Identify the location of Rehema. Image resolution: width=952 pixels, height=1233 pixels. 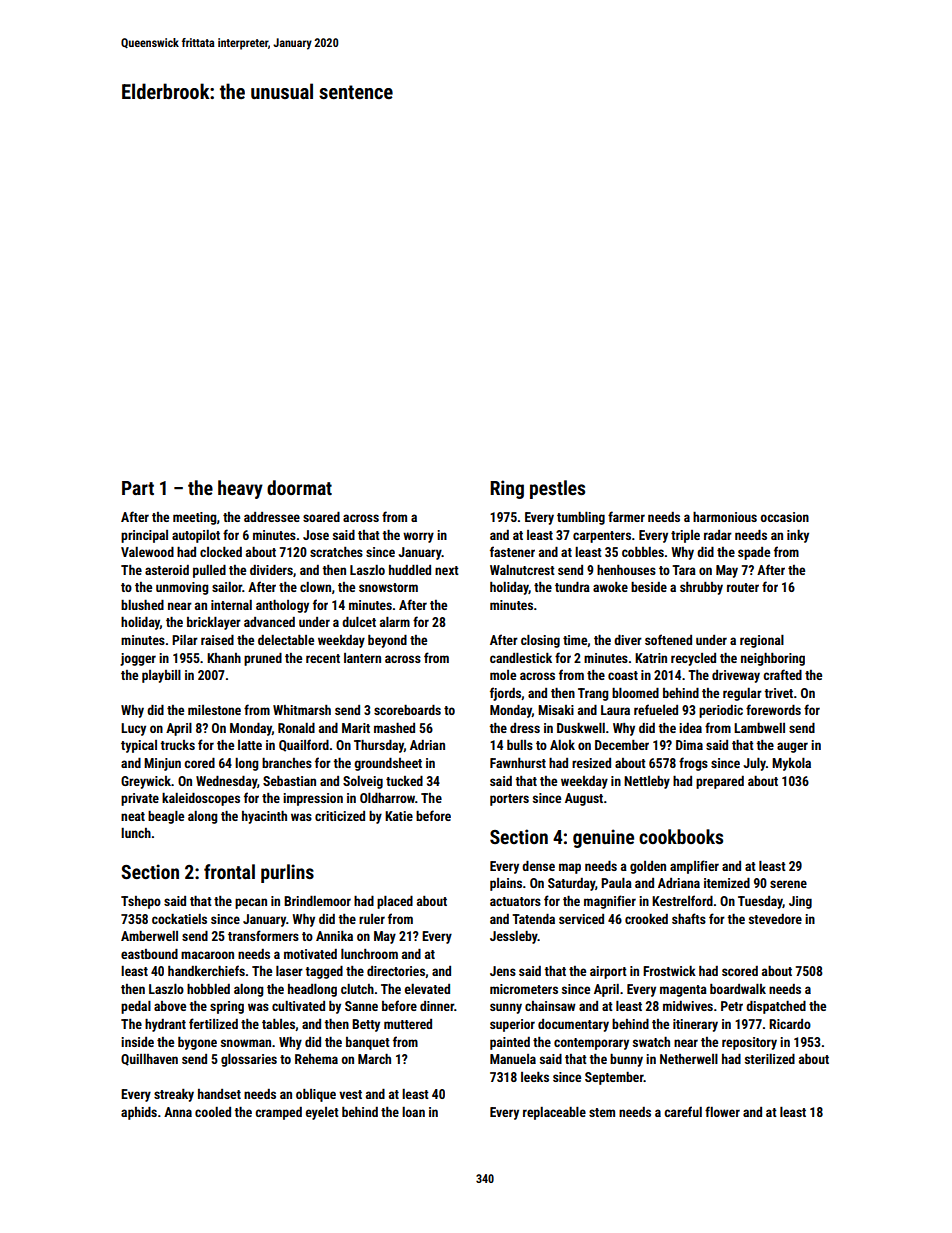
(316, 1059).
